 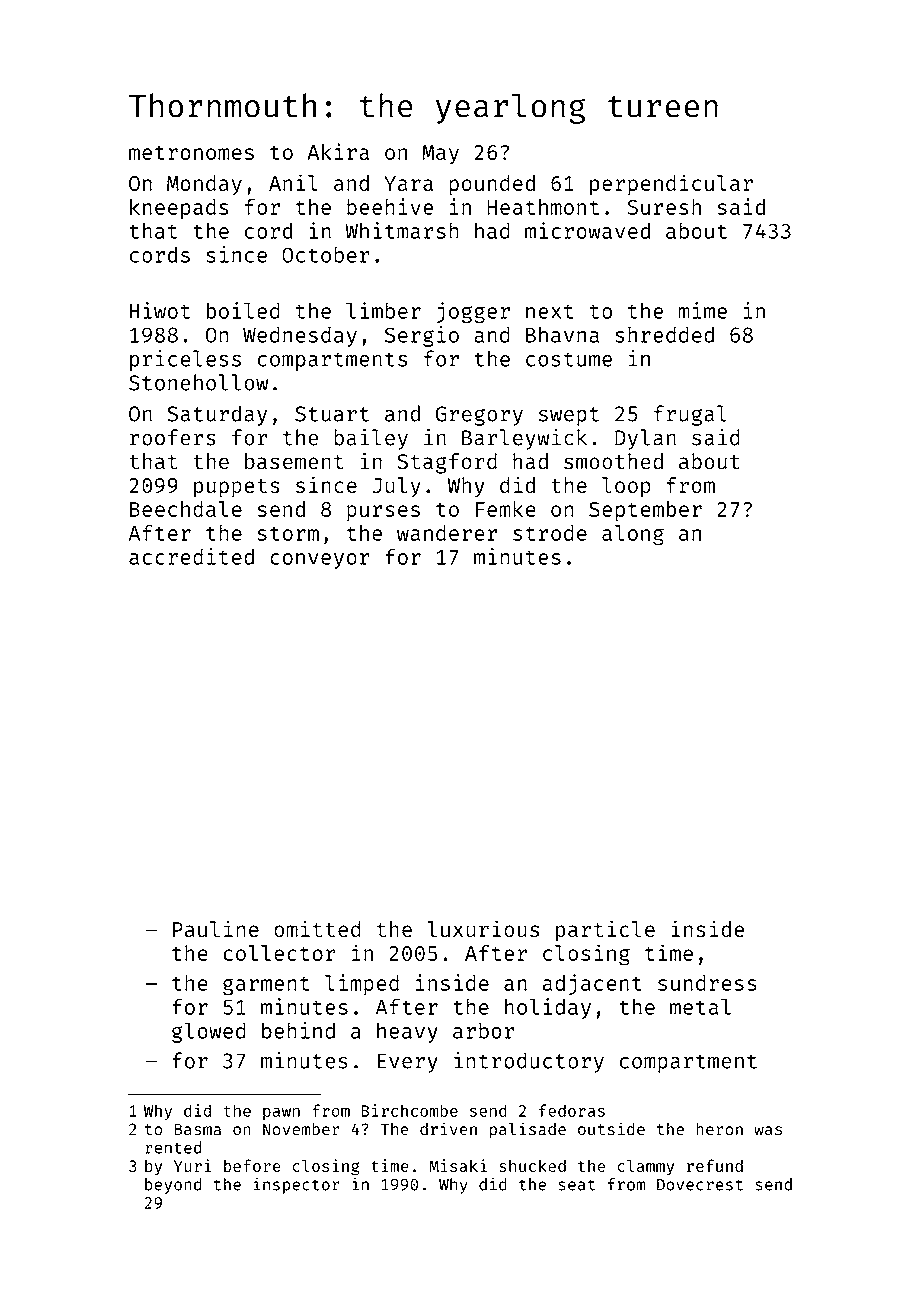 What do you see at coordinates (320, 561) in the screenshot?
I see `conveyor` at bounding box center [320, 561].
